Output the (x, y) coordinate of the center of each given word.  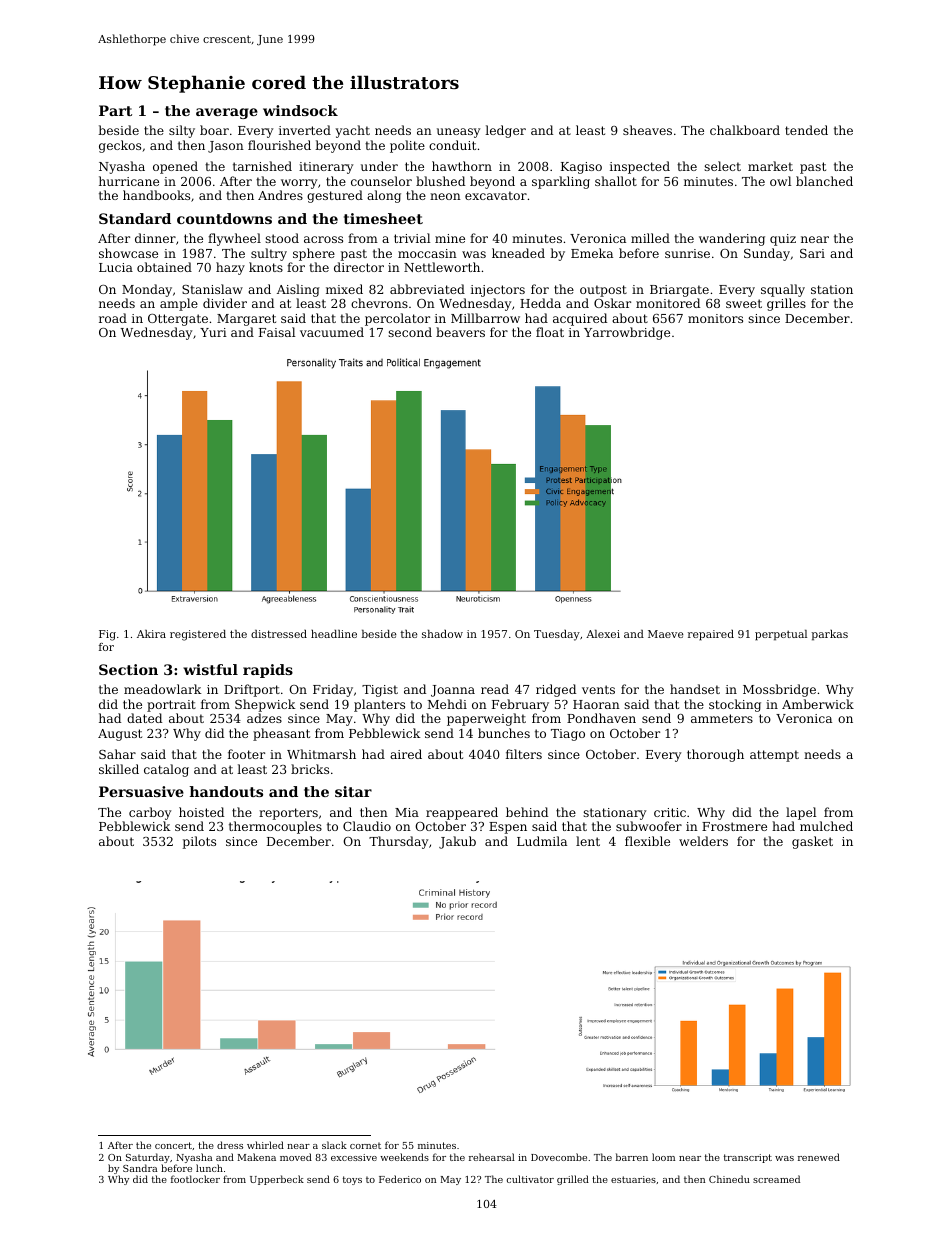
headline (334, 634)
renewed (819, 1157)
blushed (440, 181)
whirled (265, 1145)
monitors (715, 318)
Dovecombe (559, 1157)
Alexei (603, 634)
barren (632, 1157)
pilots (199, 842)
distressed (279, 634)
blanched (824, 181)
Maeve (666, 634)
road (113, 318)
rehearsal (492, 1157)
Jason (226, 147)
